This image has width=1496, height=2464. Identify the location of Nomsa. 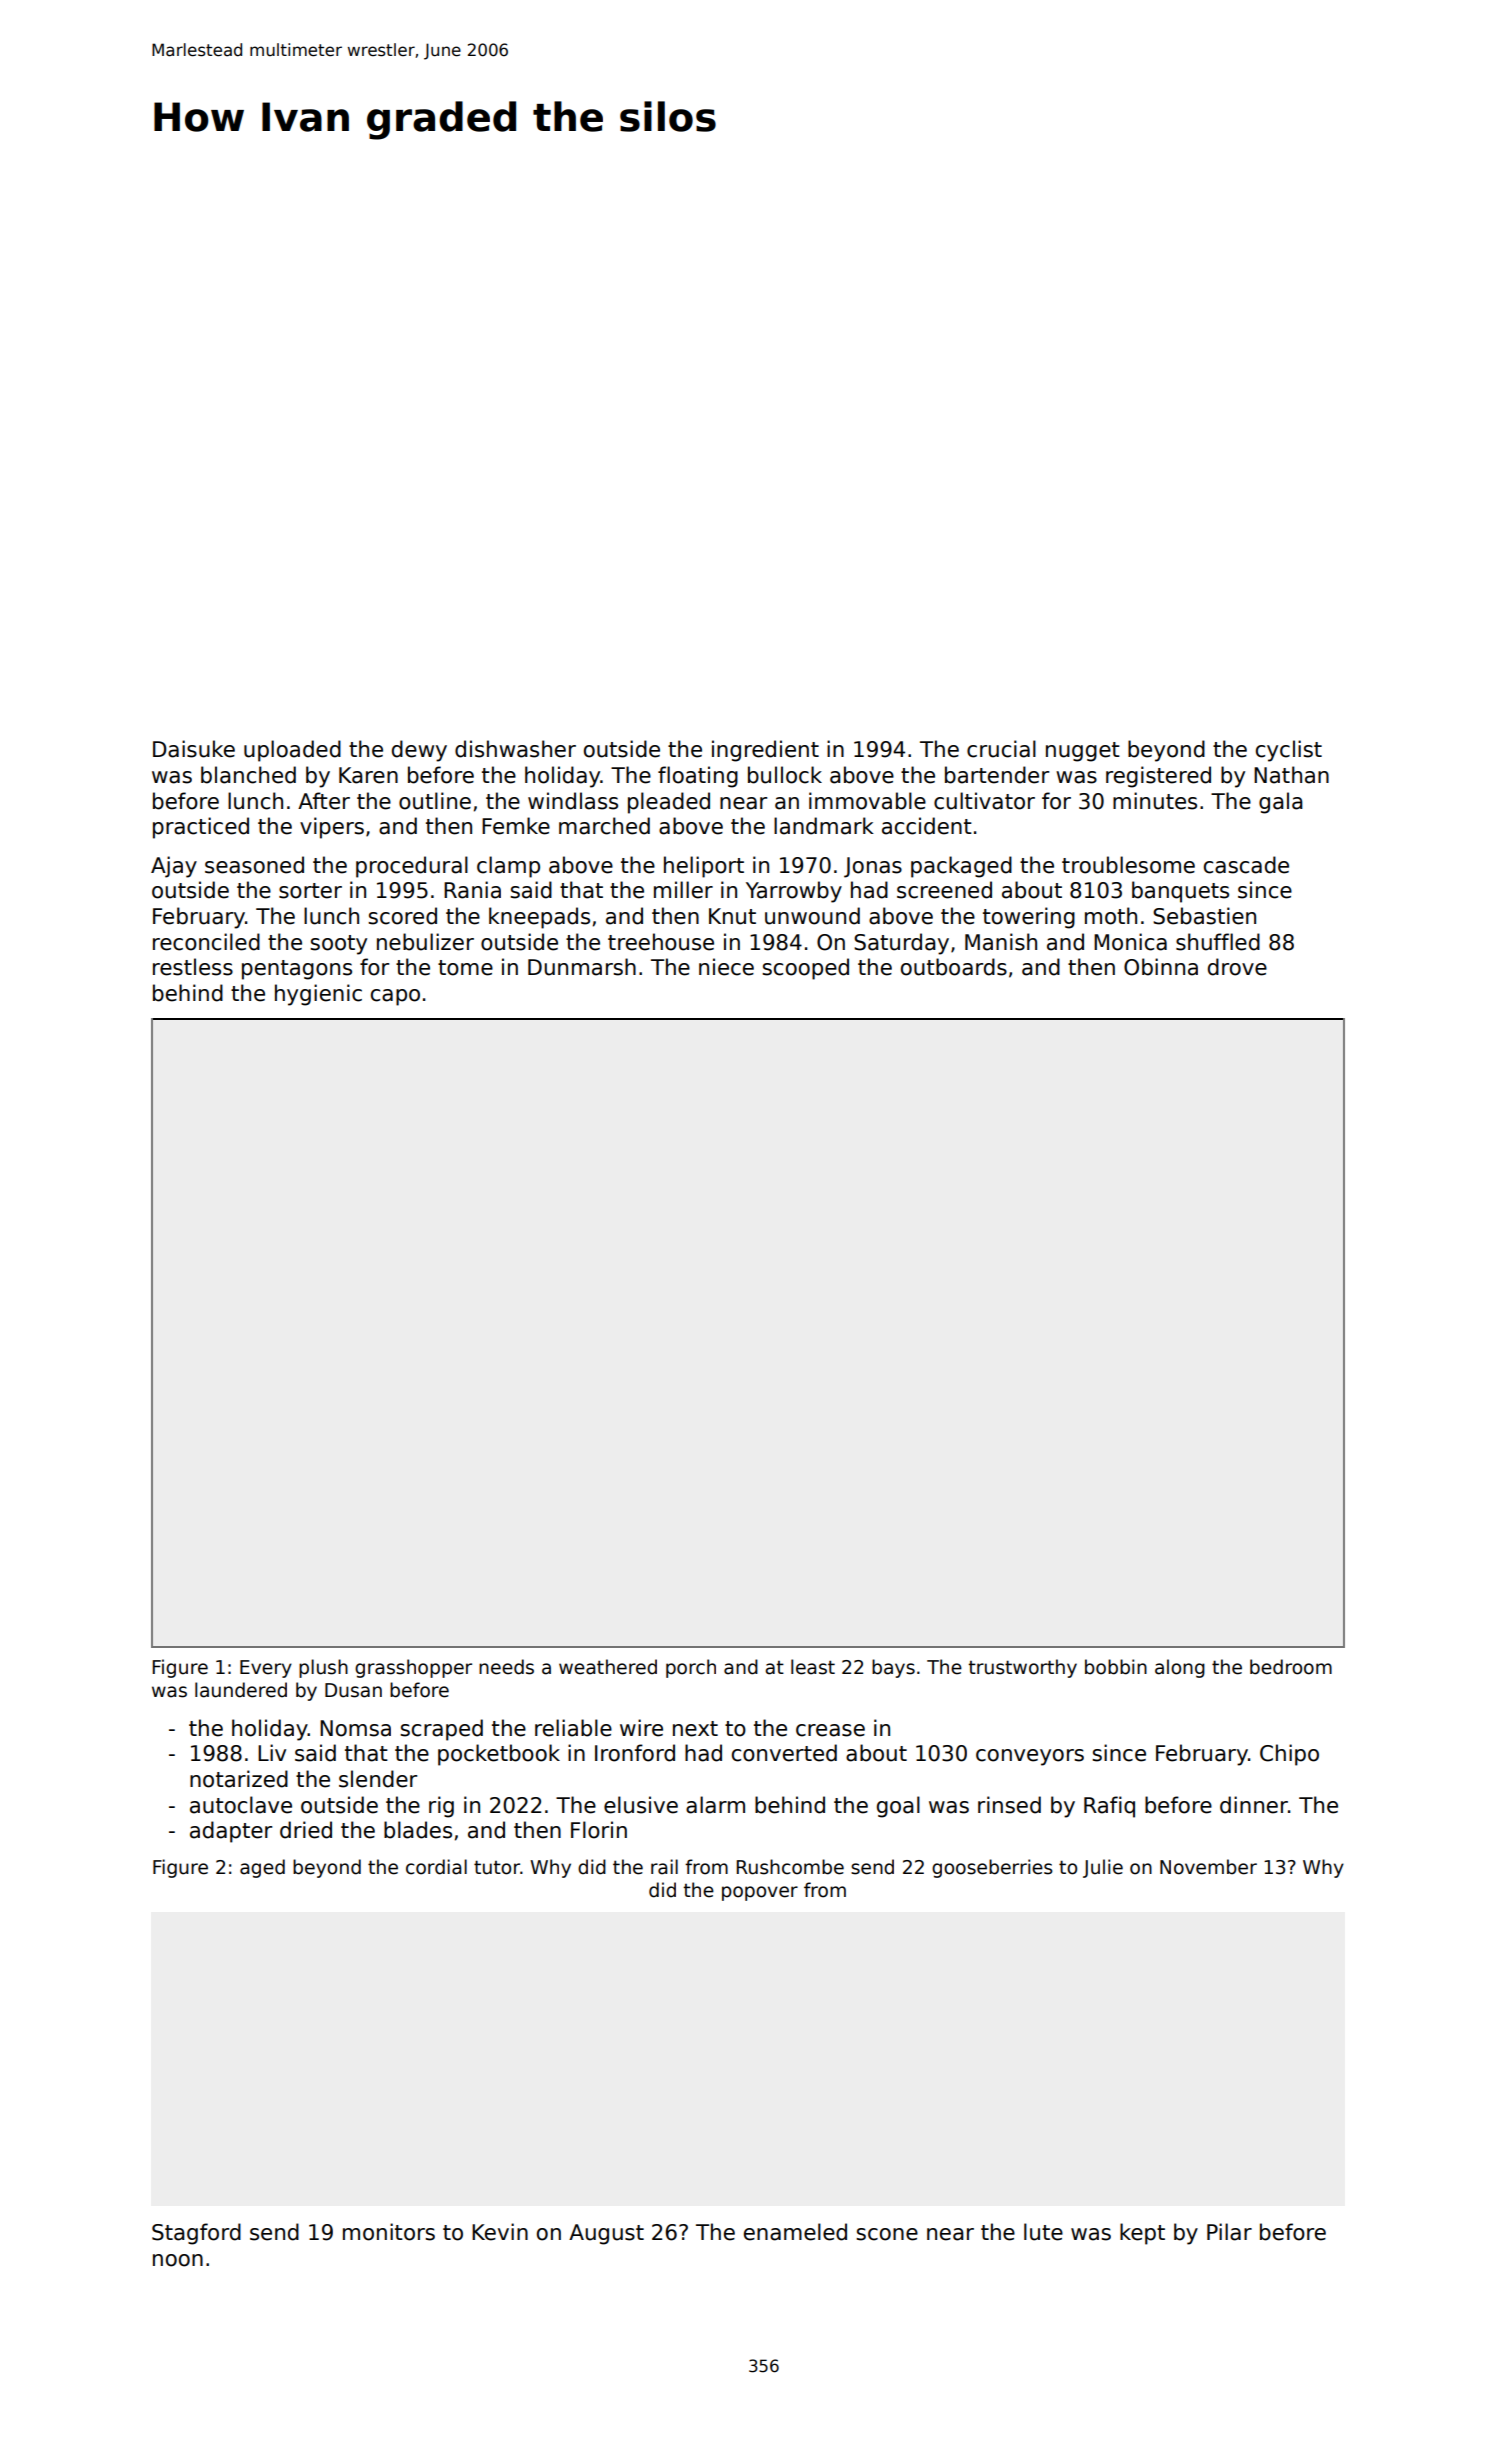
(355, 1728).
